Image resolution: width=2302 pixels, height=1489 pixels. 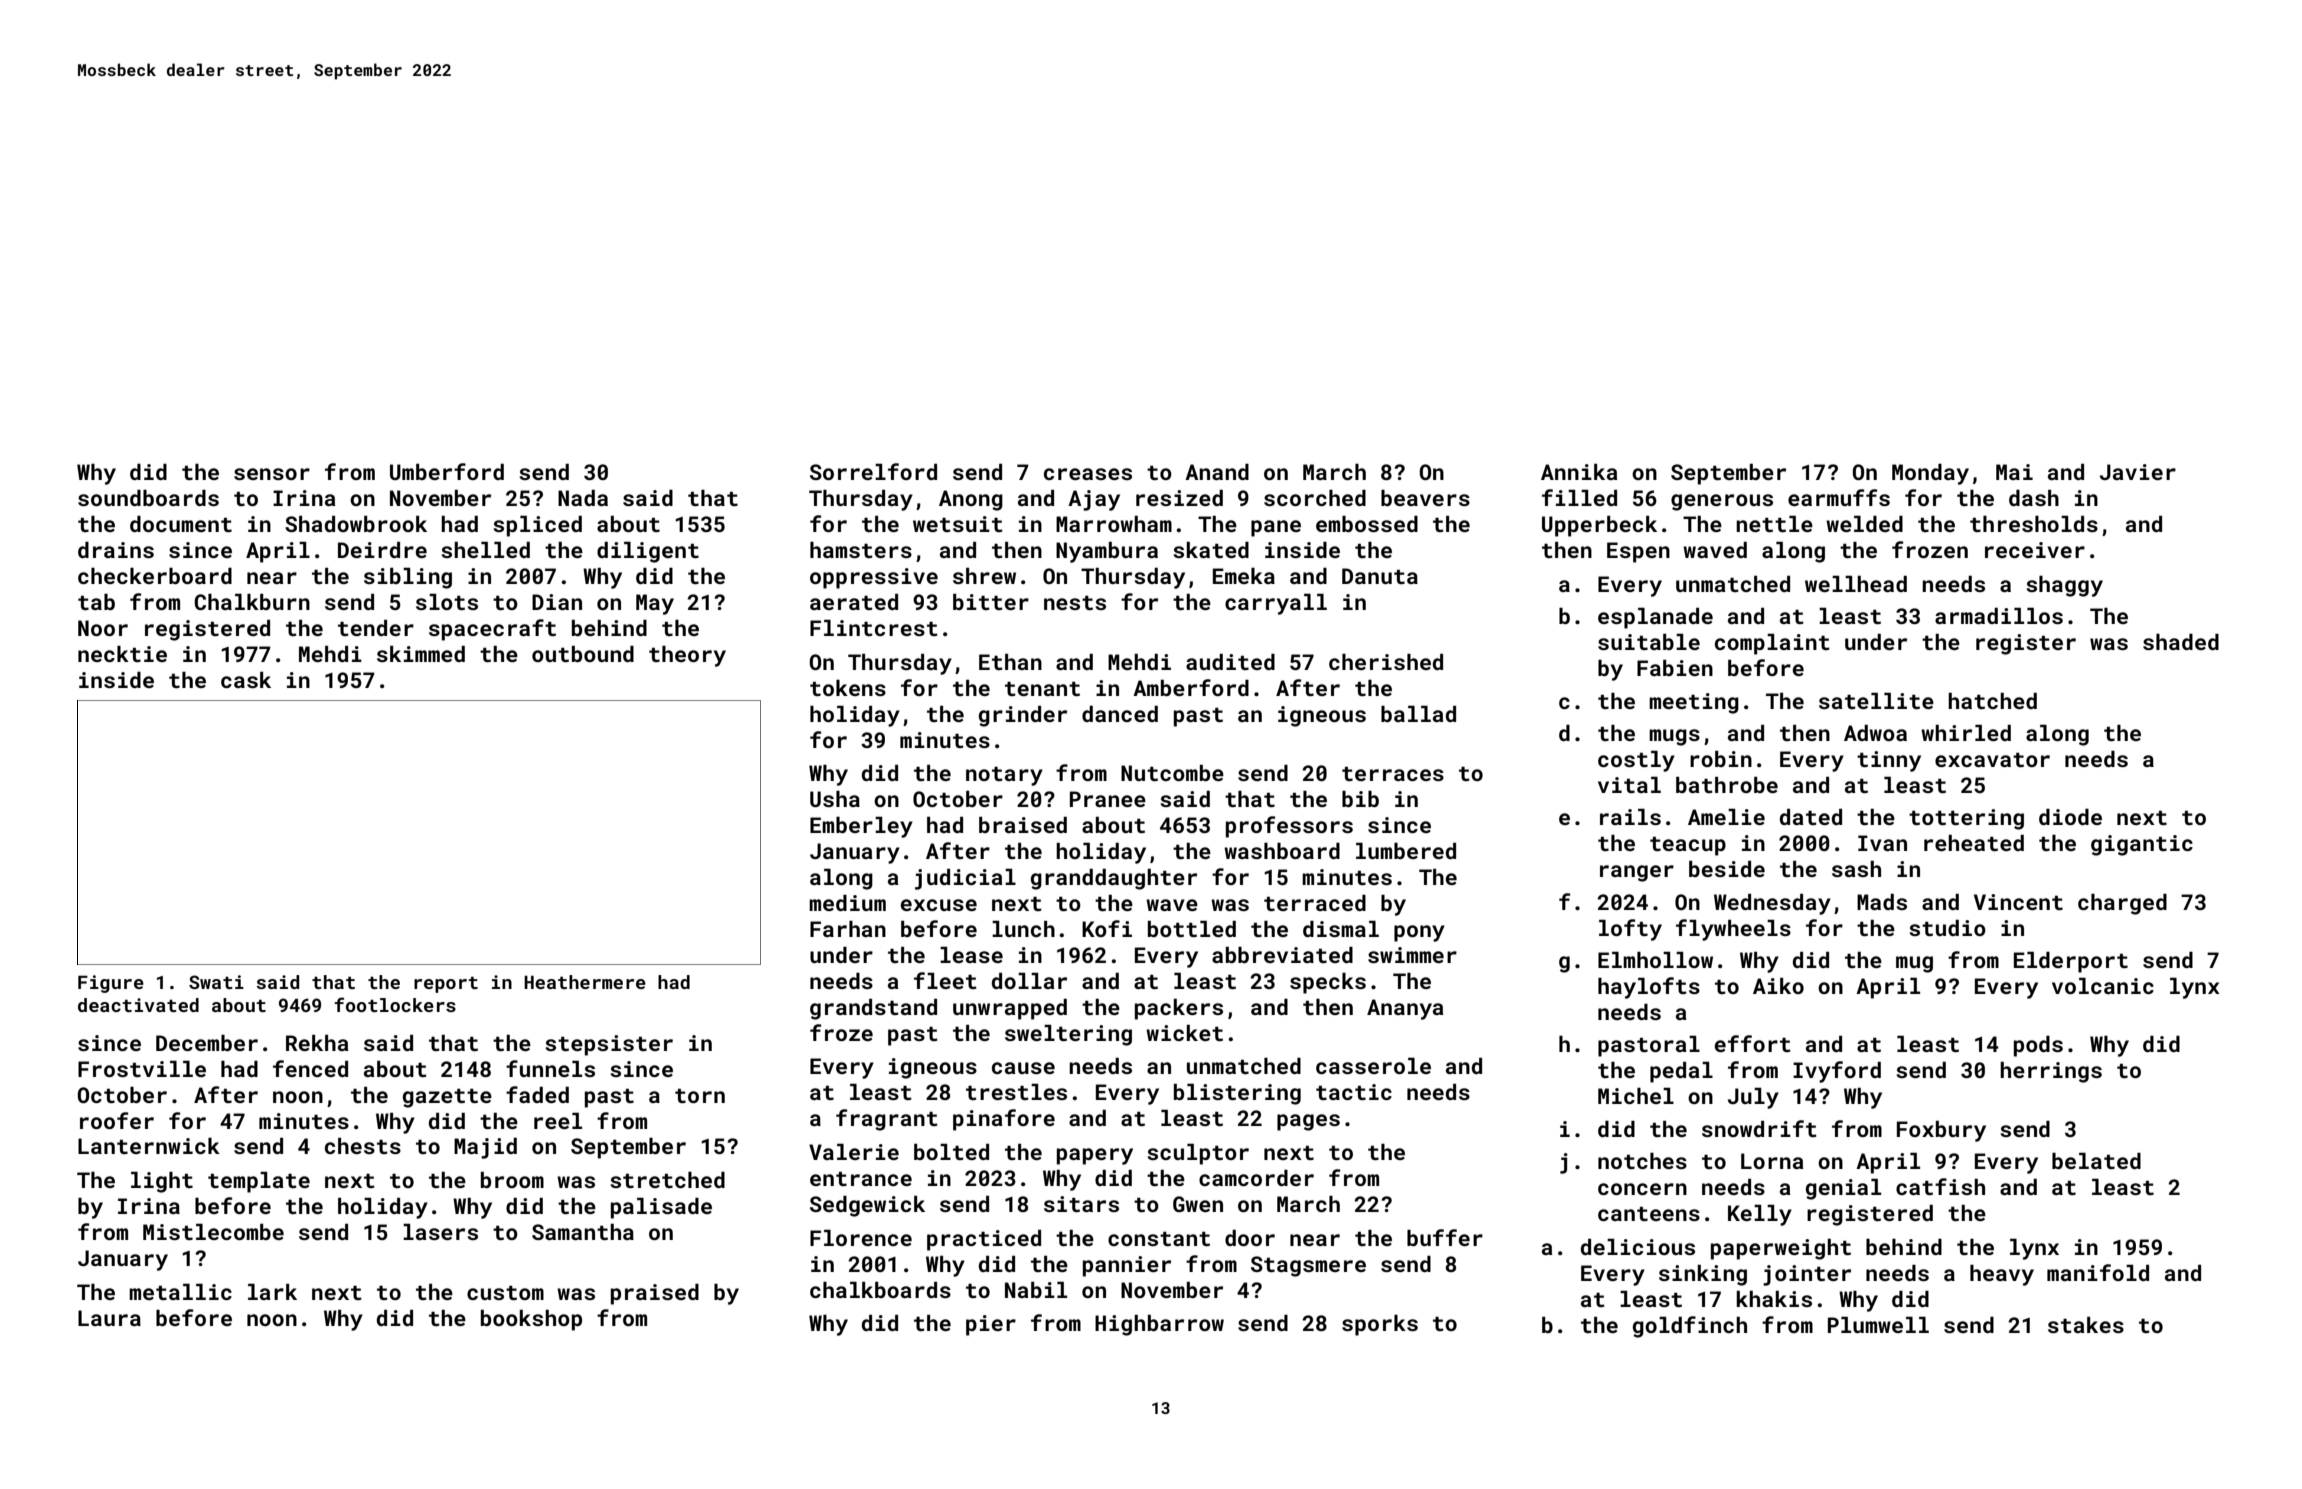 I want to click on Annika, so click(x=1579, y=472).
